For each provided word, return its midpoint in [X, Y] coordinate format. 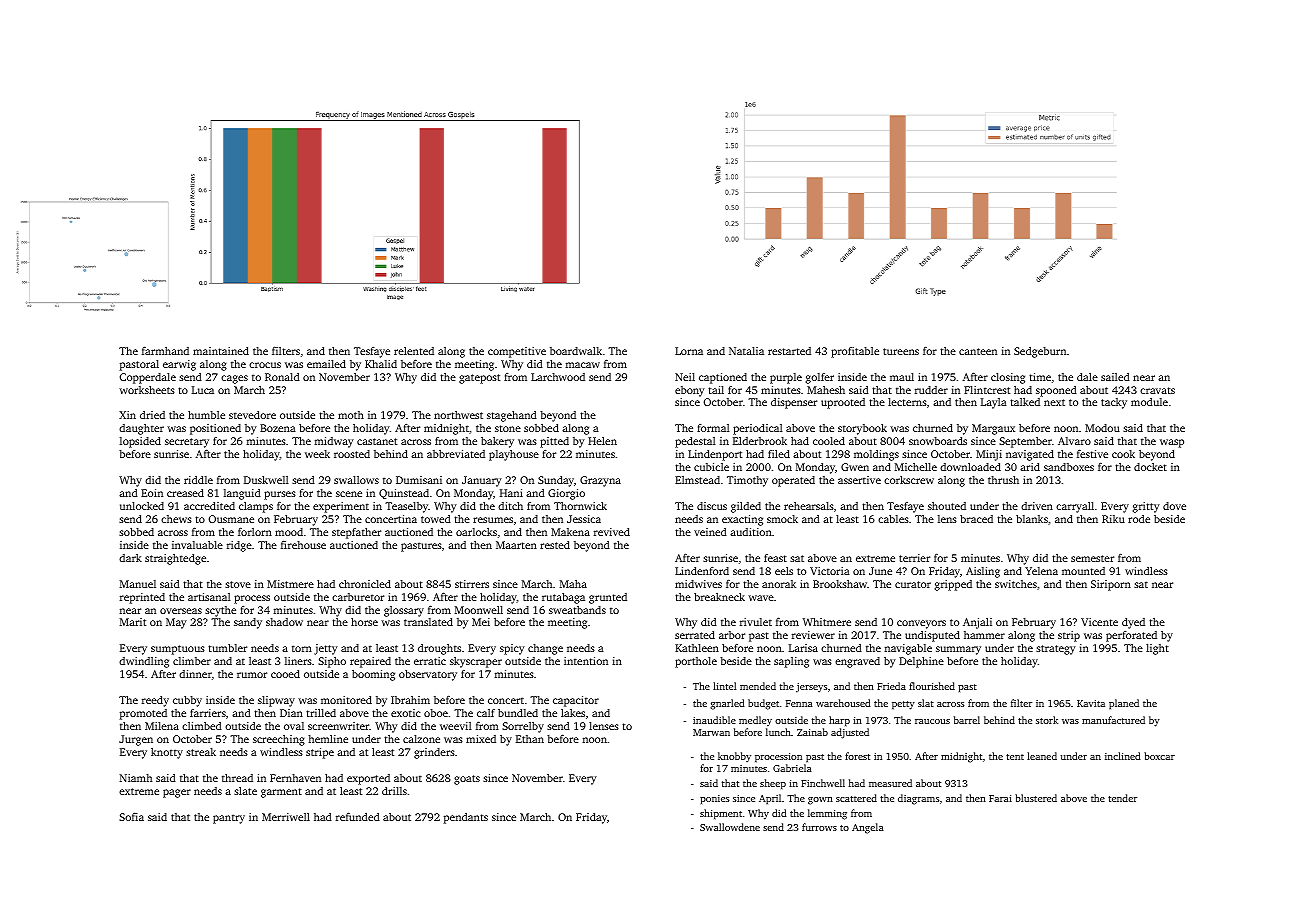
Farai [1000, 798]
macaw [583, 365]
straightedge [175, 559]
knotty [167, 753]
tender [1122, 798]
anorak [779, 584]
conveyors [921, 624]
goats [467, 780]
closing [1008, 378]
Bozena [278, 428]
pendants [466, 818]
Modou [1102, 428]
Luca [203, 390]
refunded [358, 817]
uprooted [843, 403]
